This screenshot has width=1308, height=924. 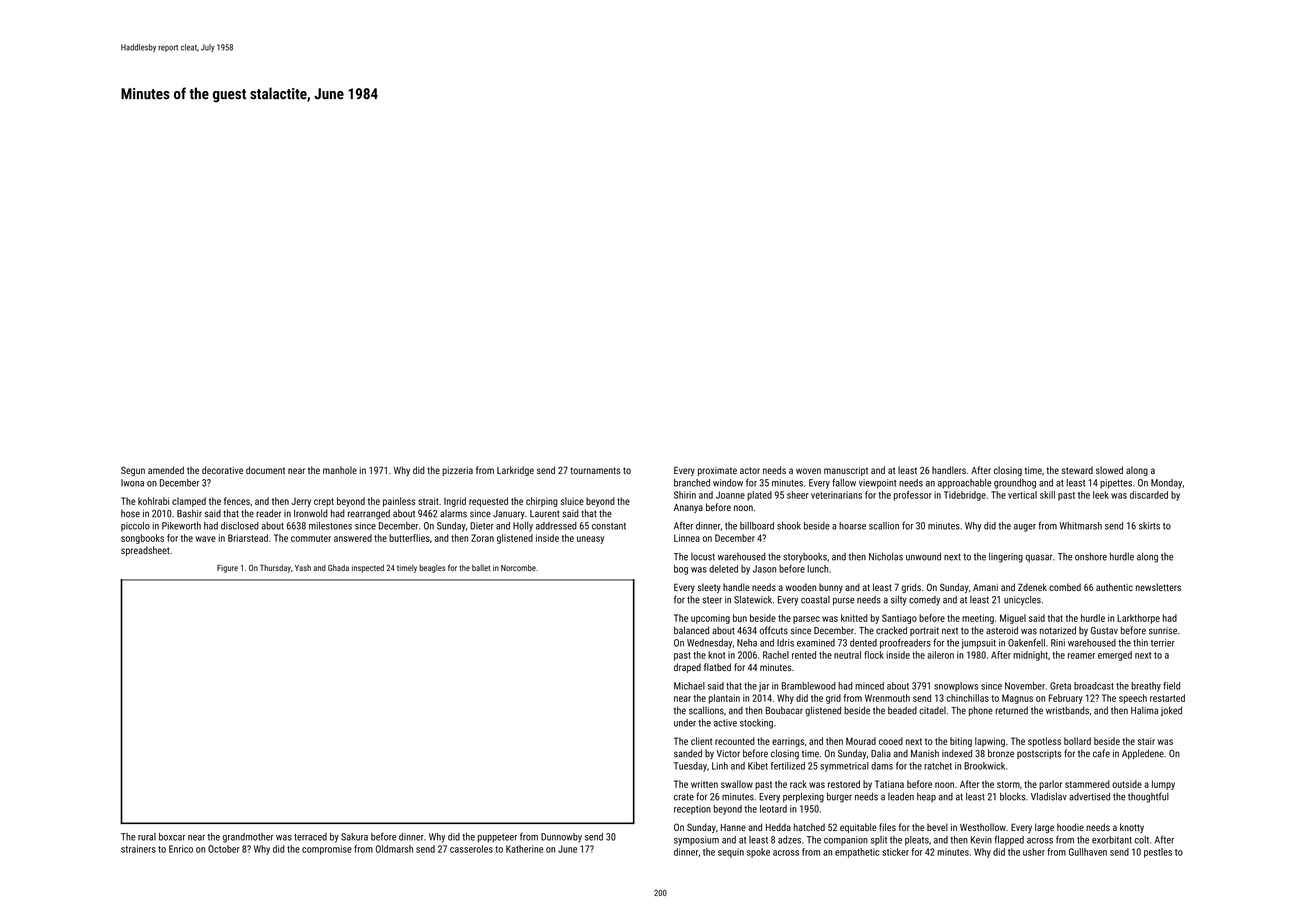 I want to click on ballet, so click(x=481, y=568).
